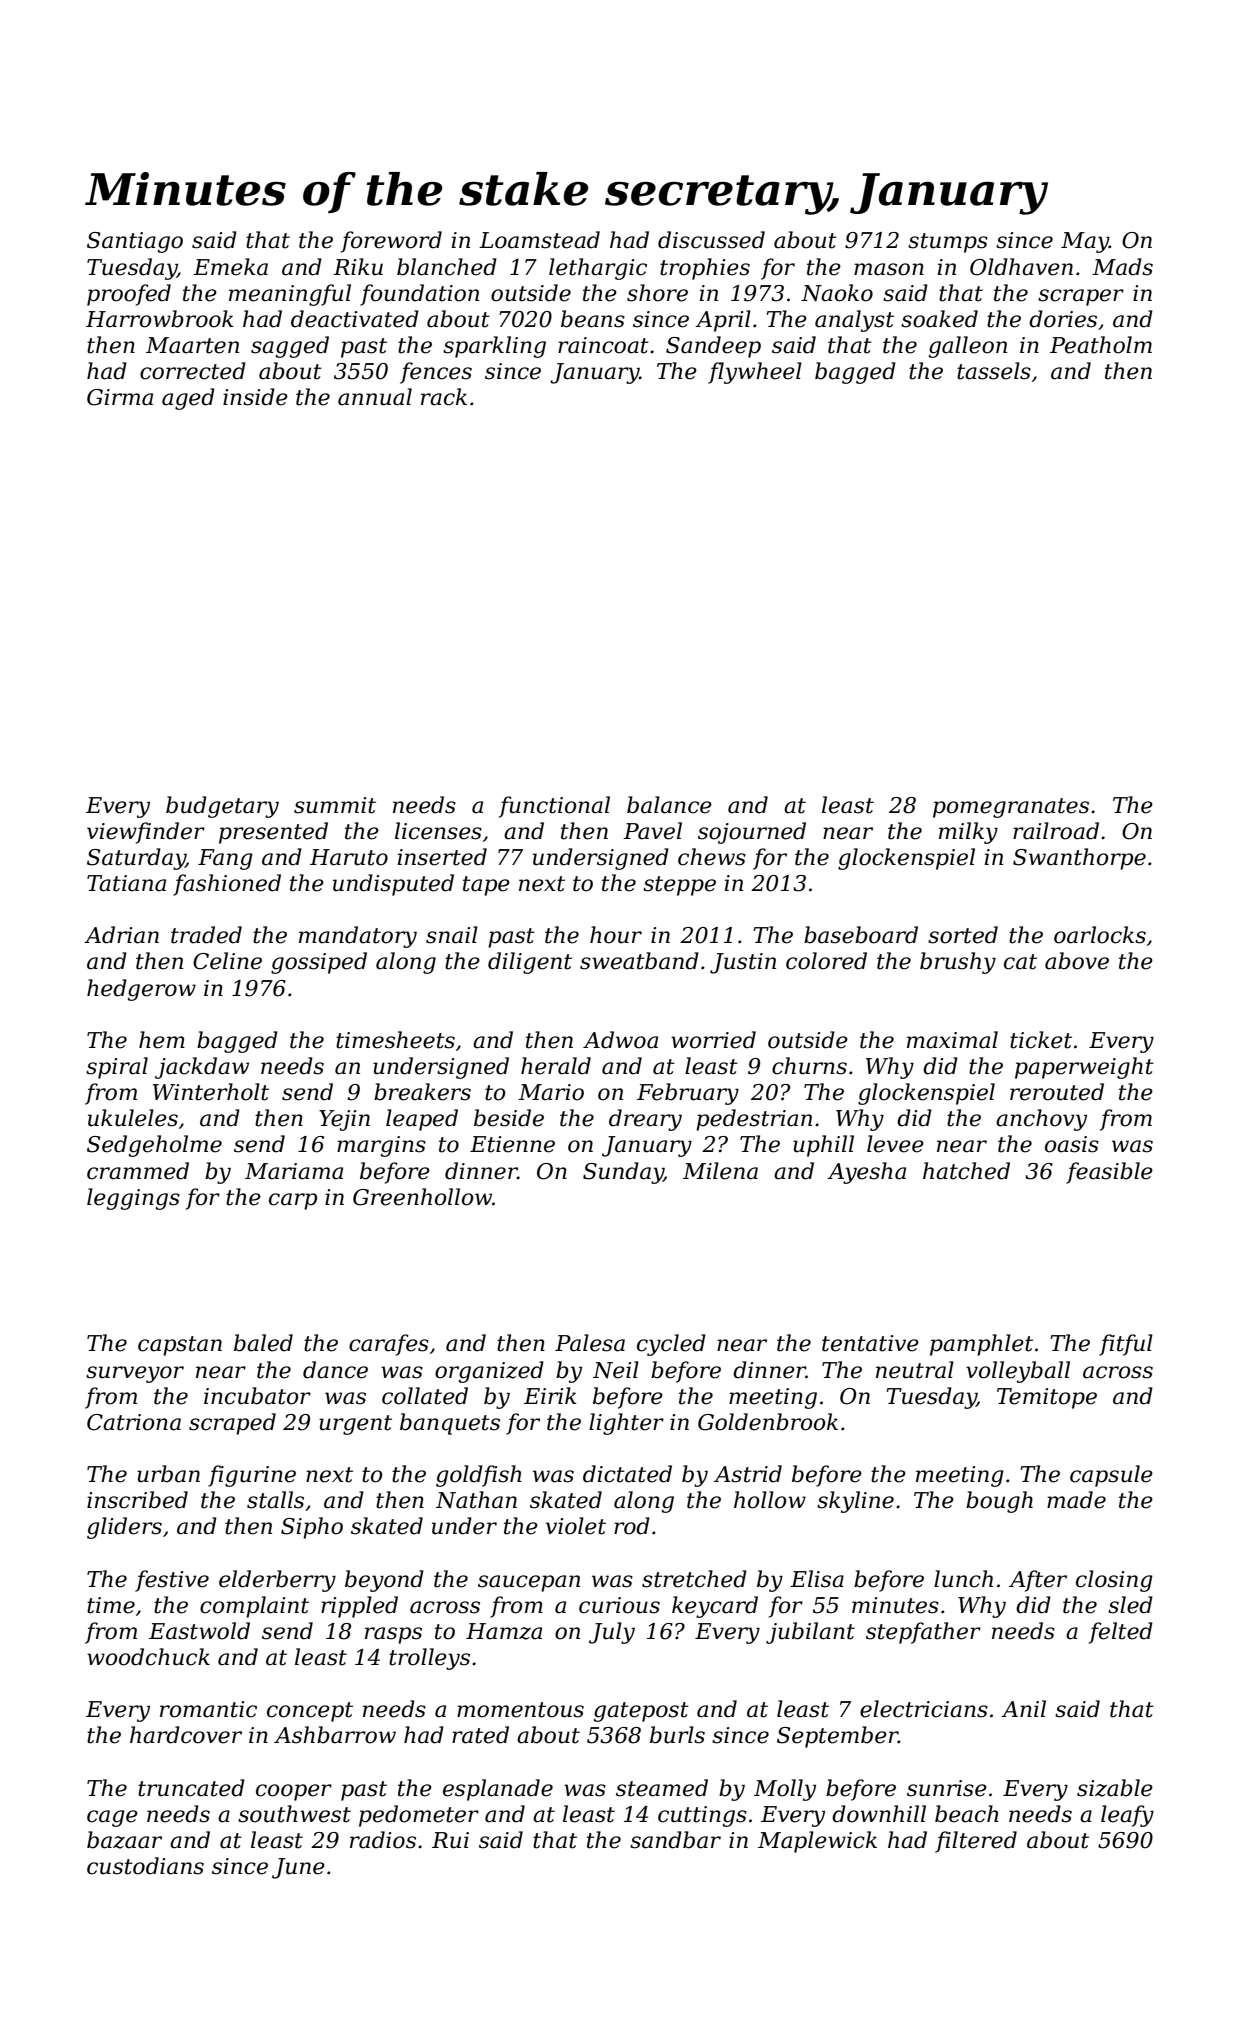 Image resolution: width=1240 pixels, height=2042 pixels. Describe the element at coordinates (112, 1818) in the screenshot. I see `cage` at that location.
